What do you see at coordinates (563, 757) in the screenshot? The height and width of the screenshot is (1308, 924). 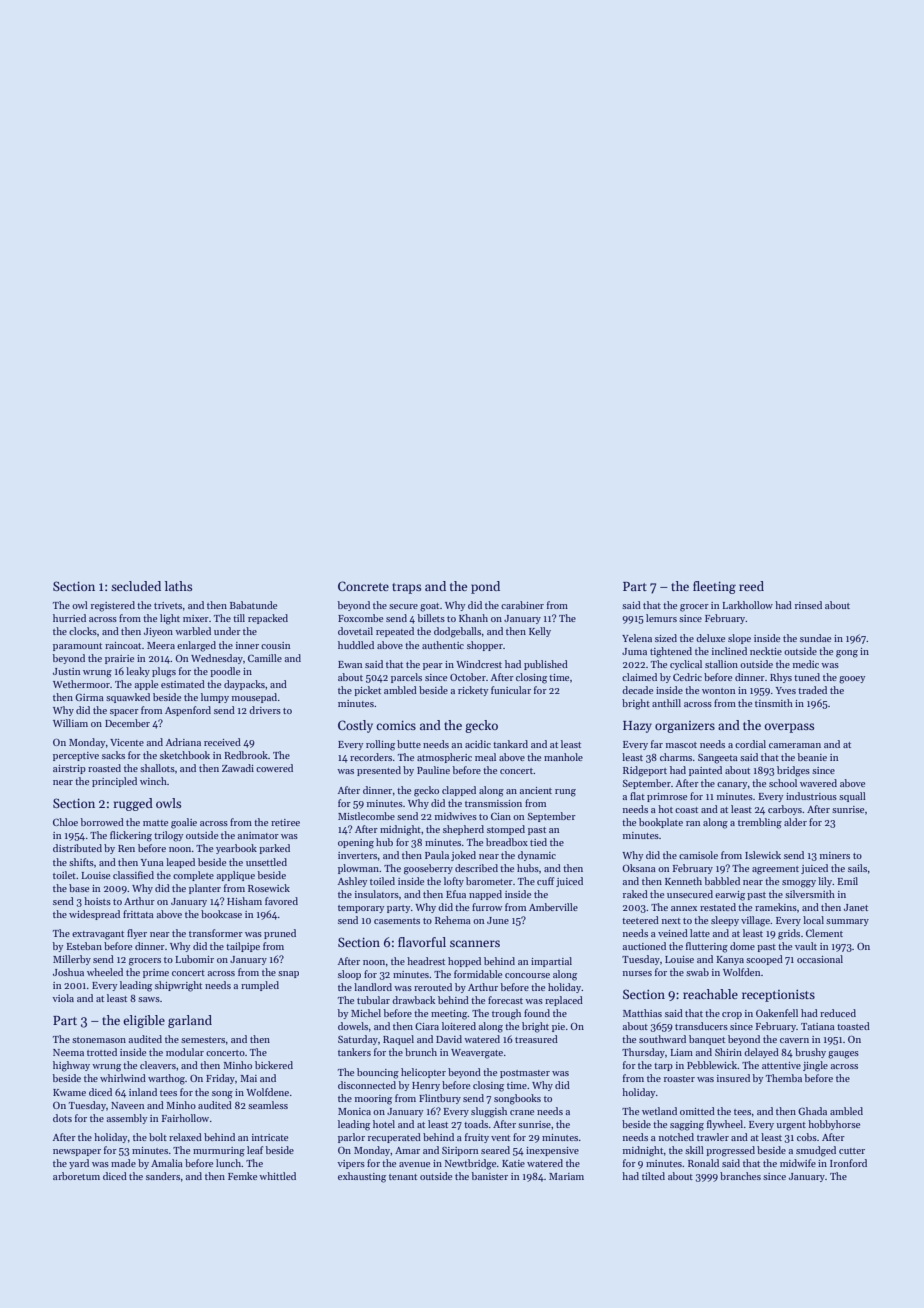 I see `manhole` at bounding box center [563, 757].
